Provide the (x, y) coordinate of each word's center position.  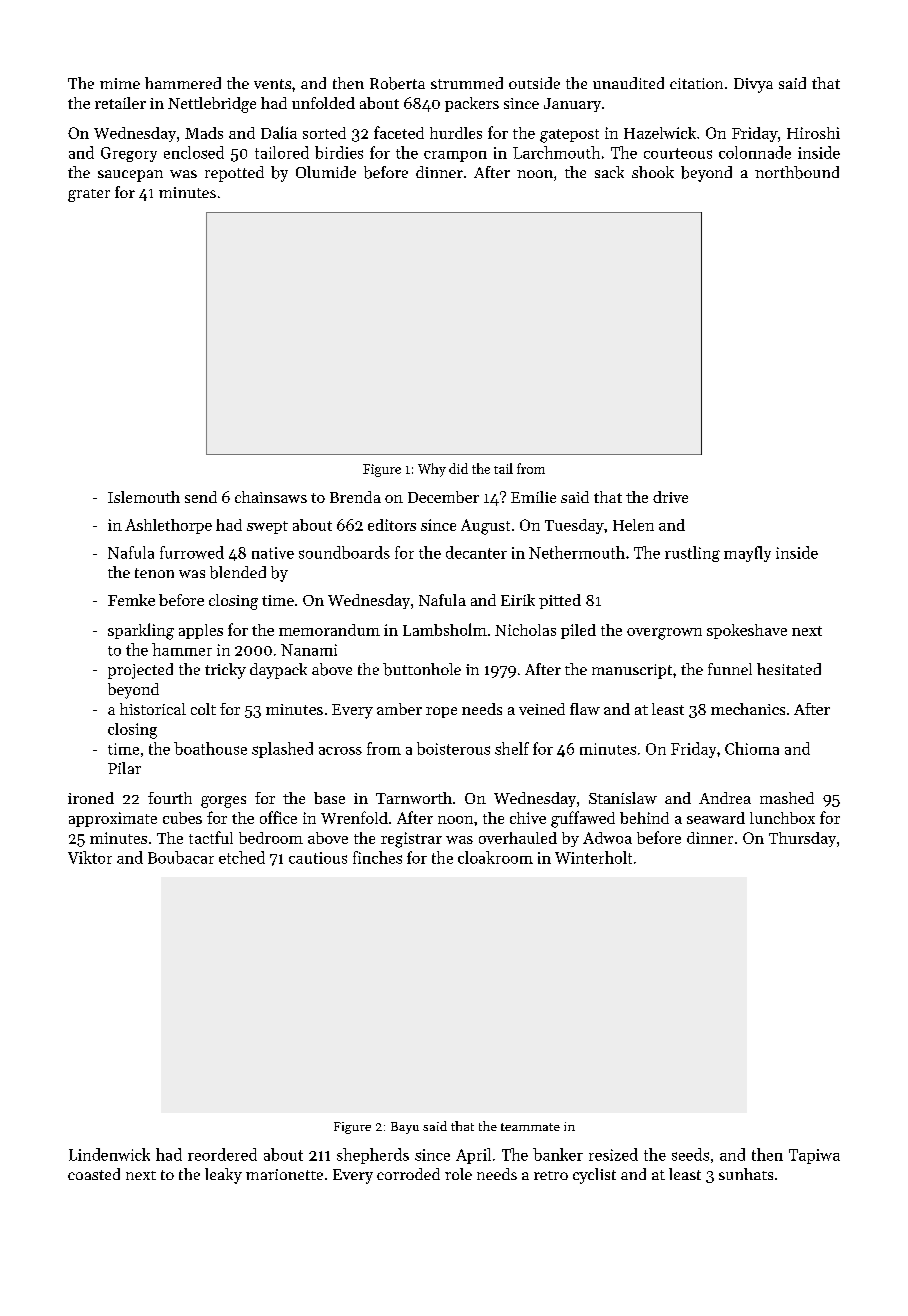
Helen (633, 525)
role (458, 1174)
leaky (223, 1176)
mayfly (747, 554)
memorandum (329, 630)
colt (203, 709)
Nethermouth (577, 552)
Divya (753, 85)
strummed (467, 83)
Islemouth (144, 497)
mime (120, 83)
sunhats (746, 1174)
